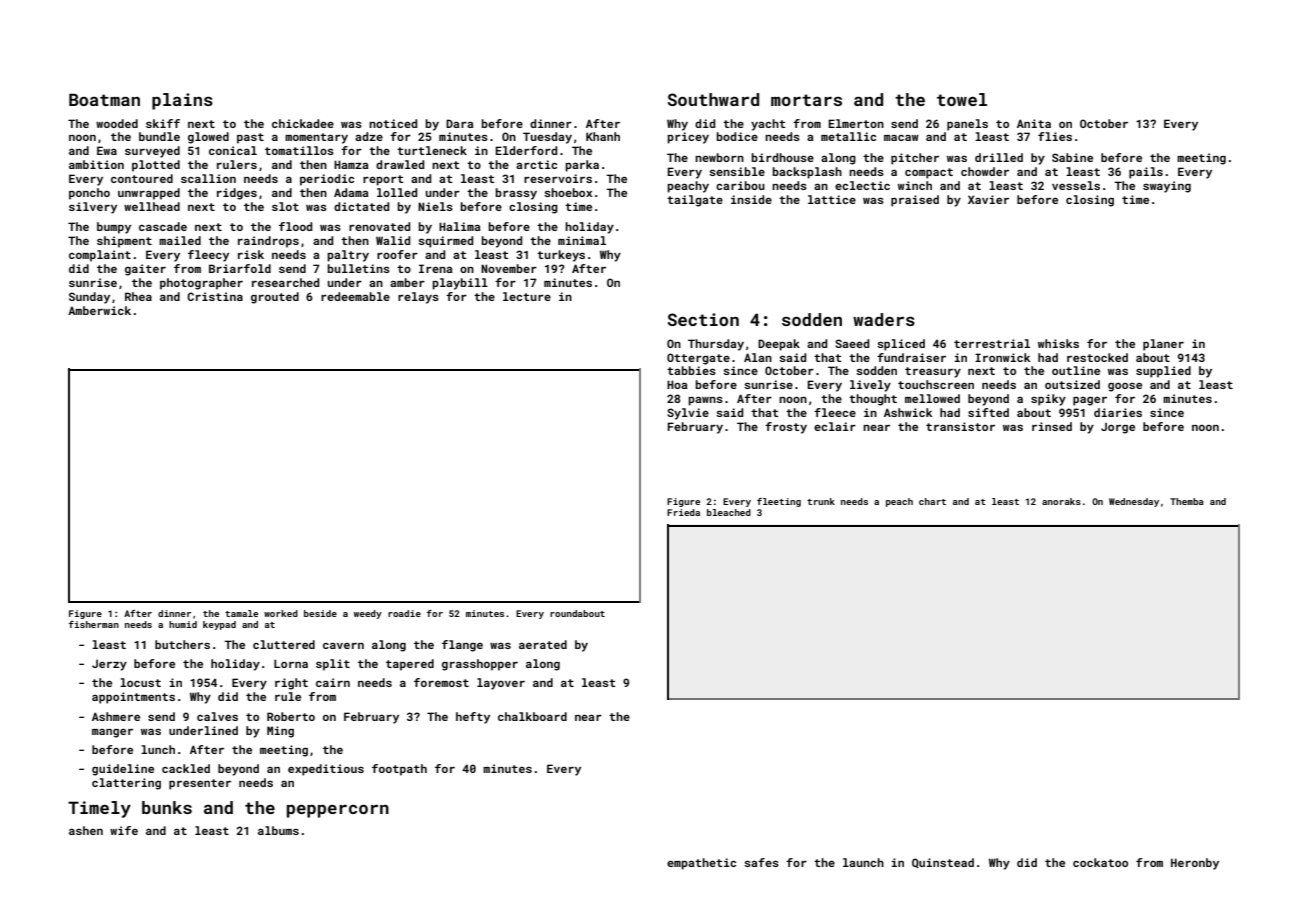  I want to click on plotted, so click(156, 166).
